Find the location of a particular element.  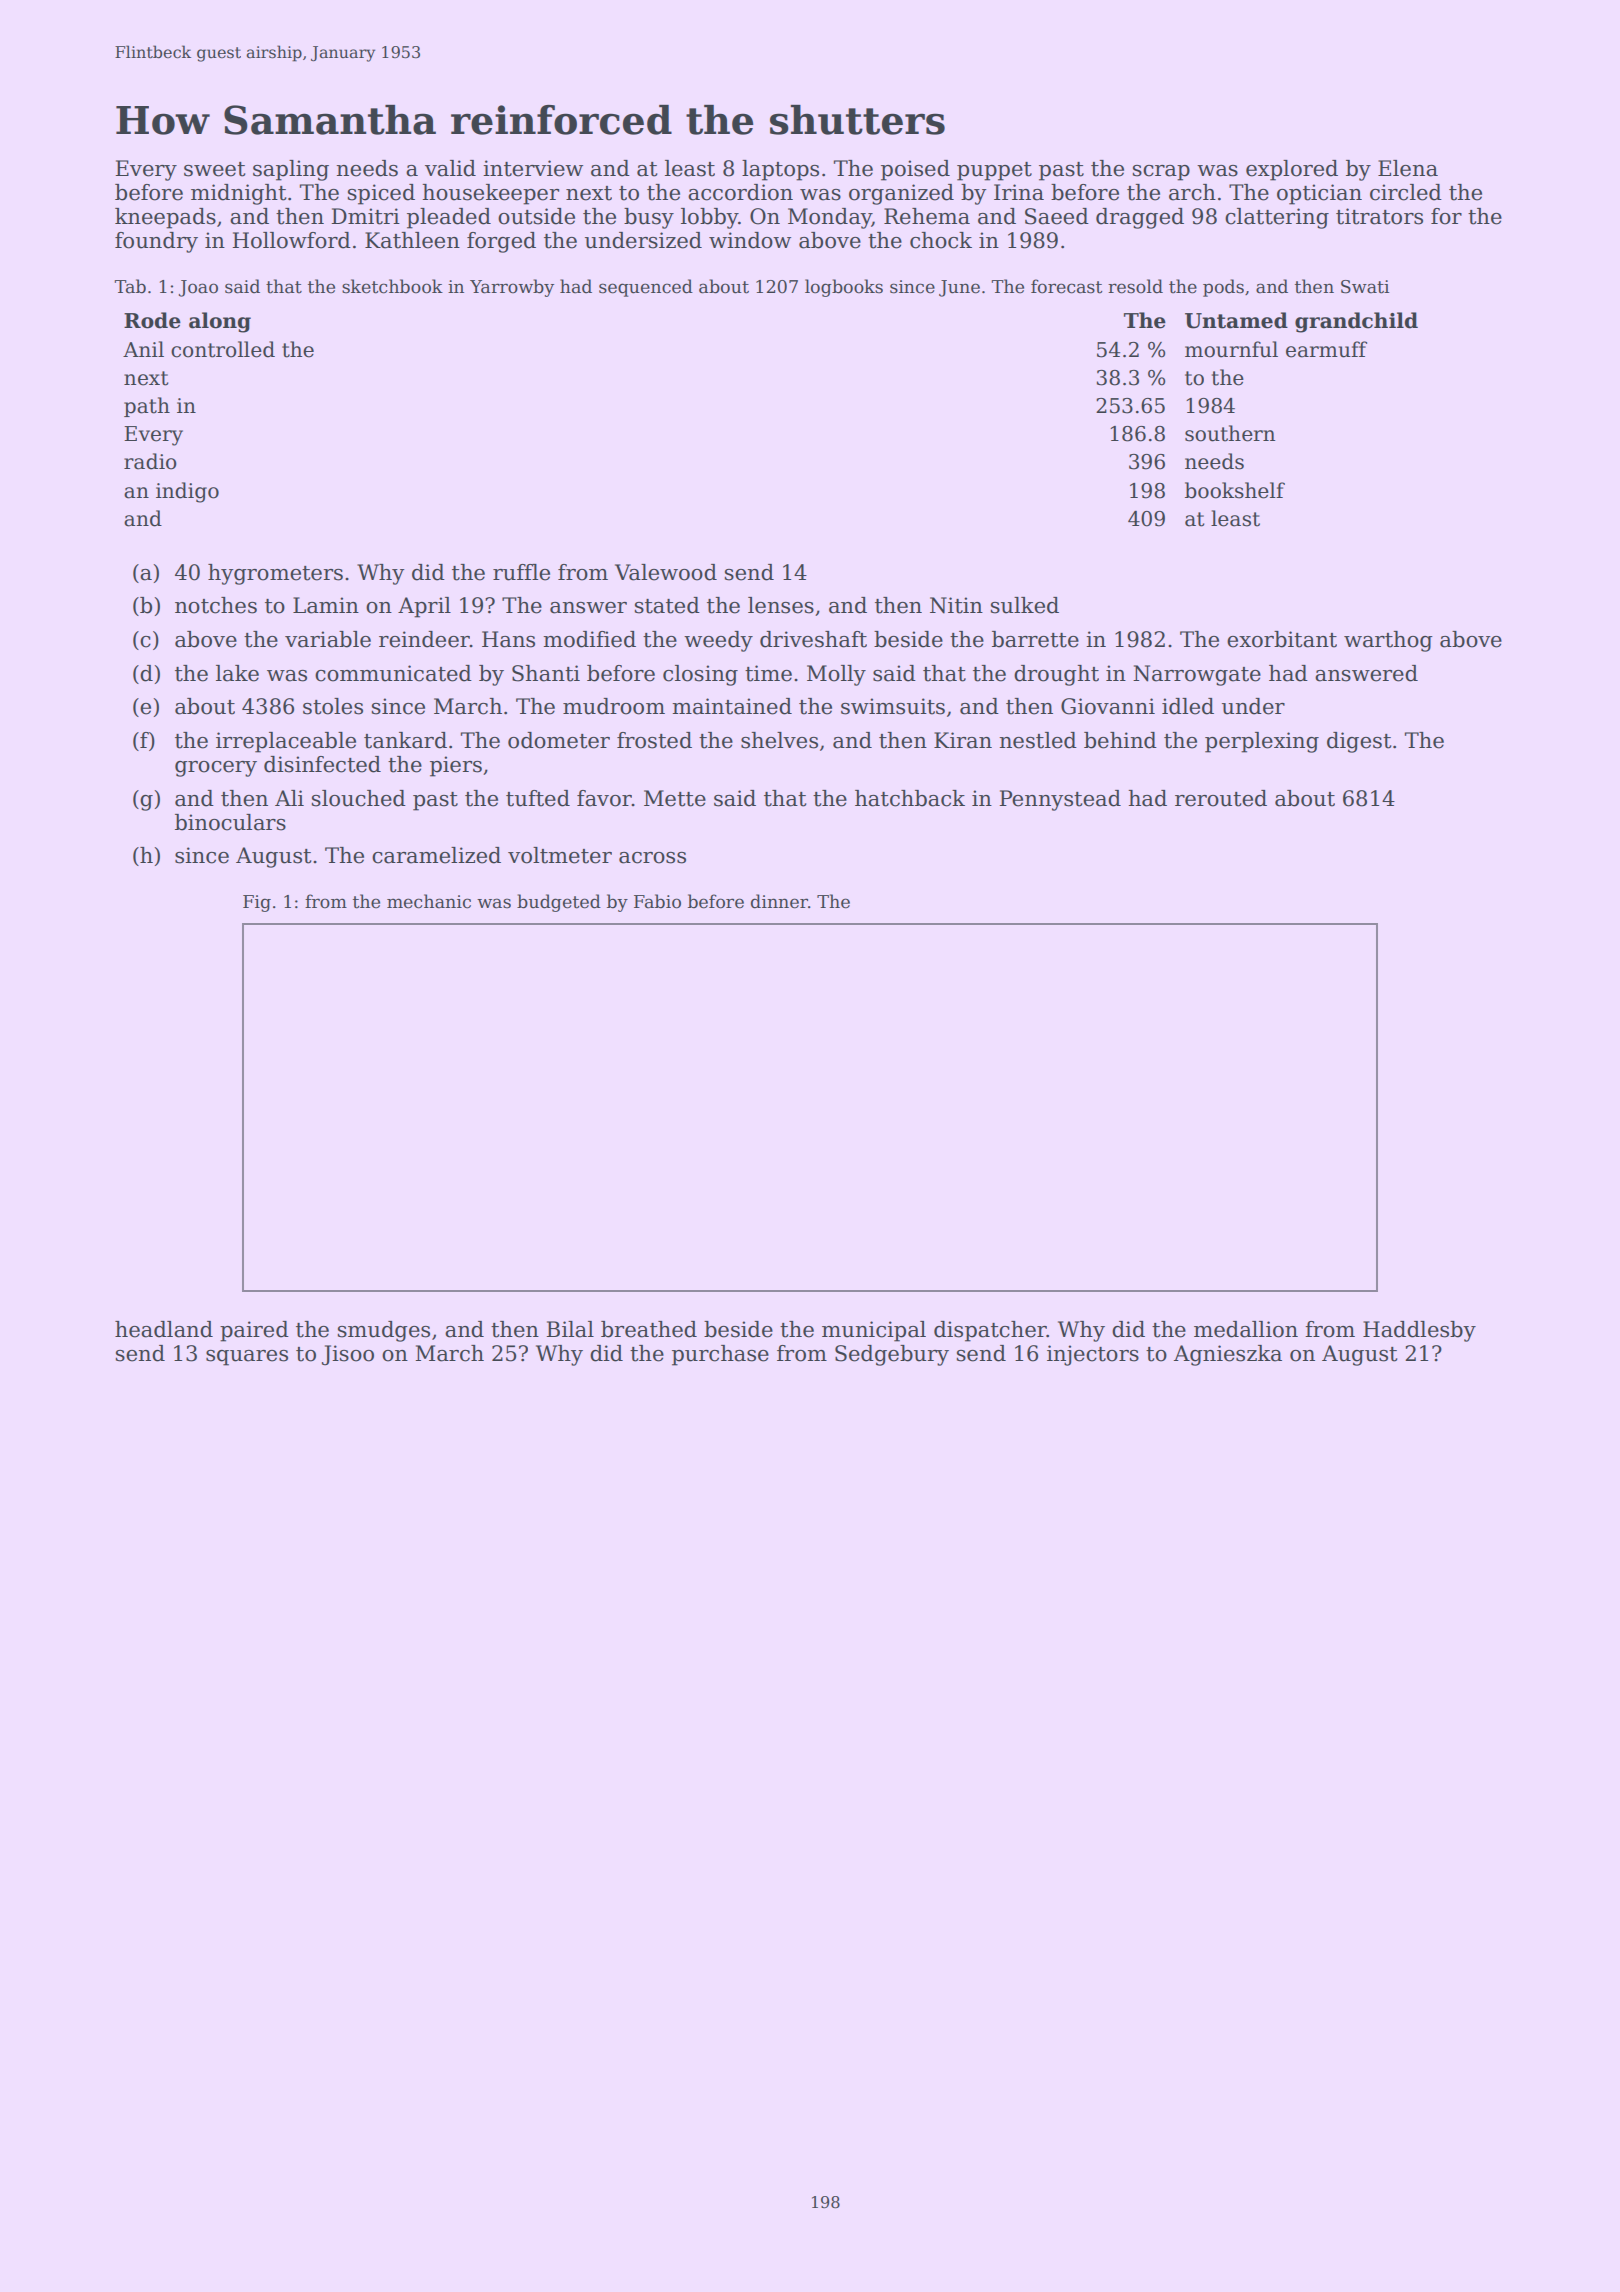

midnight is located at coordinates (238, 194).
